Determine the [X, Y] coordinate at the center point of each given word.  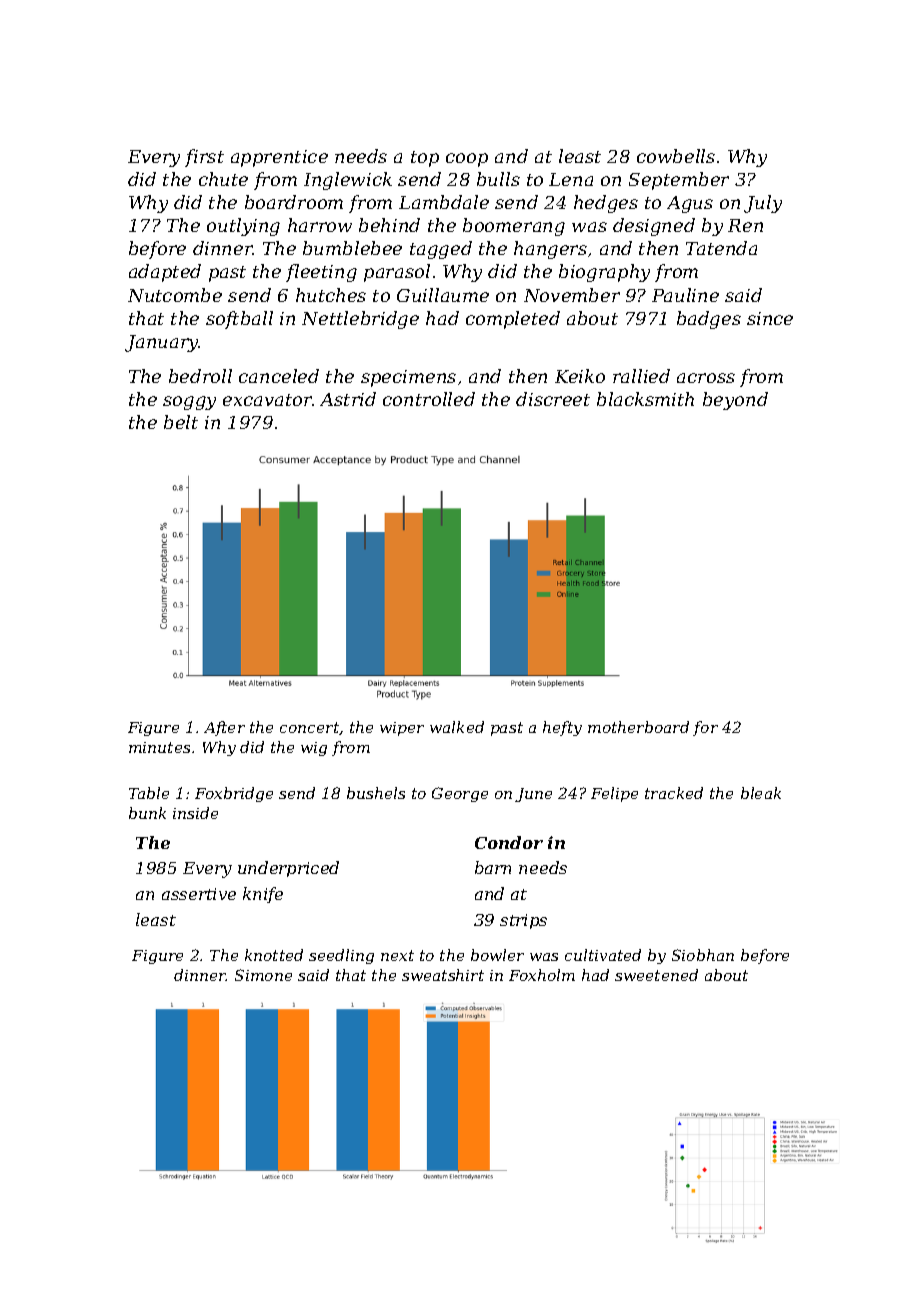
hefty [562, 728]
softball [239, 320]
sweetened [656, 975]
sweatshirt [443, 975]
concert [310, 728]
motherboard [638, 727]
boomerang [514, 227]
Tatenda [721, 248]
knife [263, 895]
